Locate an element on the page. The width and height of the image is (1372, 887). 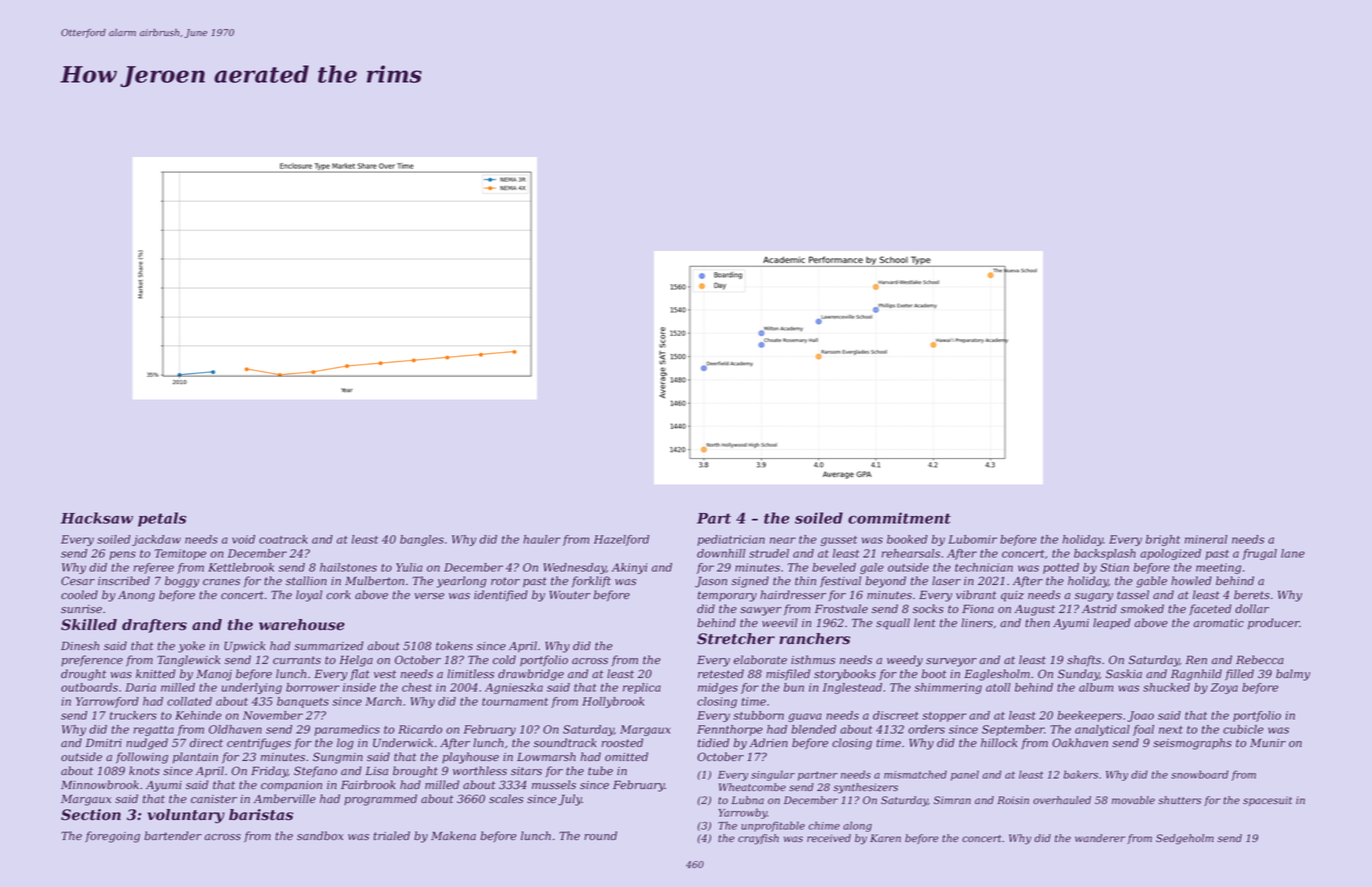
Hacksaw is located at coordinates (97, 518).
